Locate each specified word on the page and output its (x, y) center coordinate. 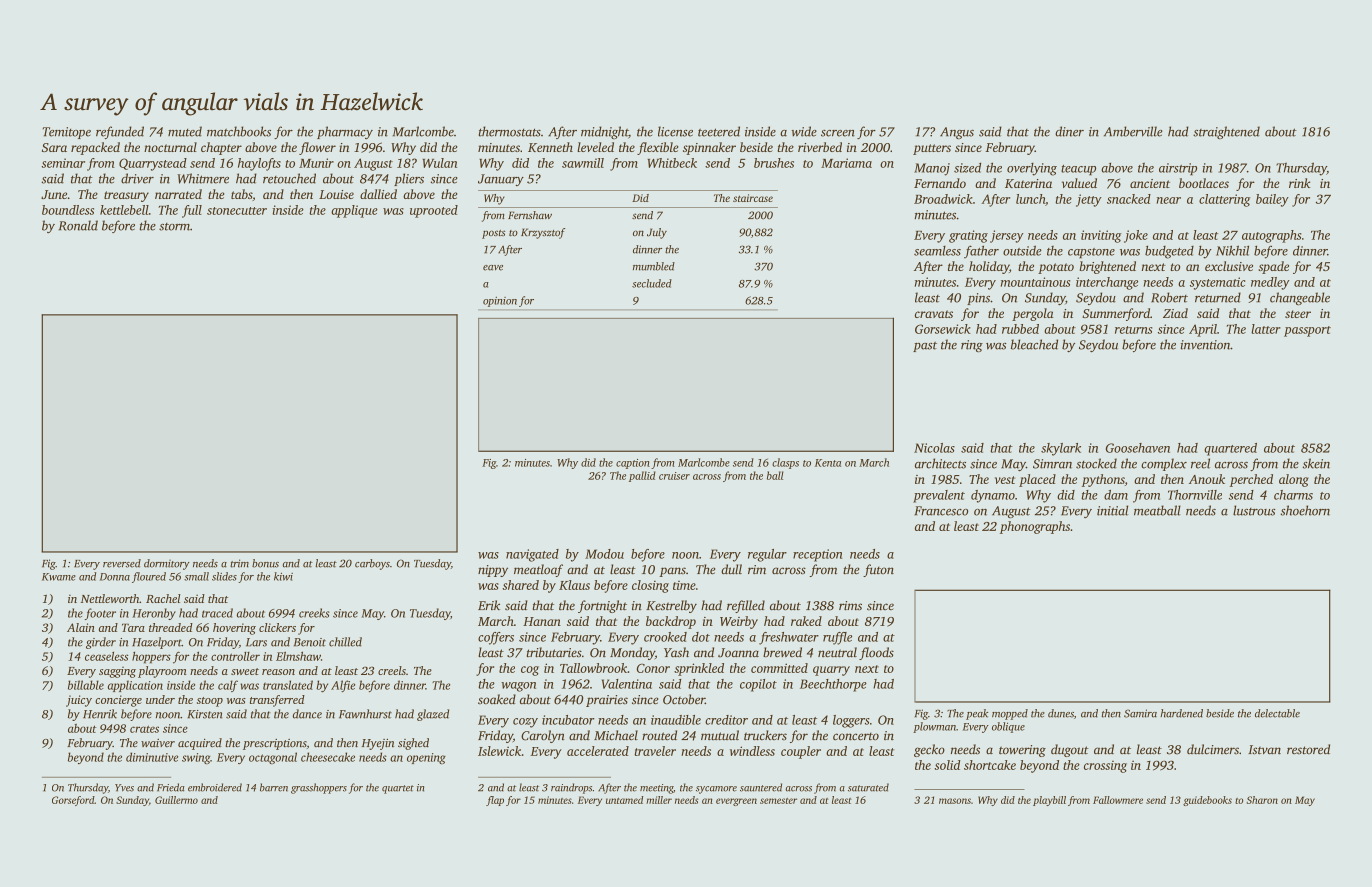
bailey (1272, 200)
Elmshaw (298, 656)
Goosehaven (1138, 448)
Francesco (941, 511)
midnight (604, 132)
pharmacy (345, 132)
